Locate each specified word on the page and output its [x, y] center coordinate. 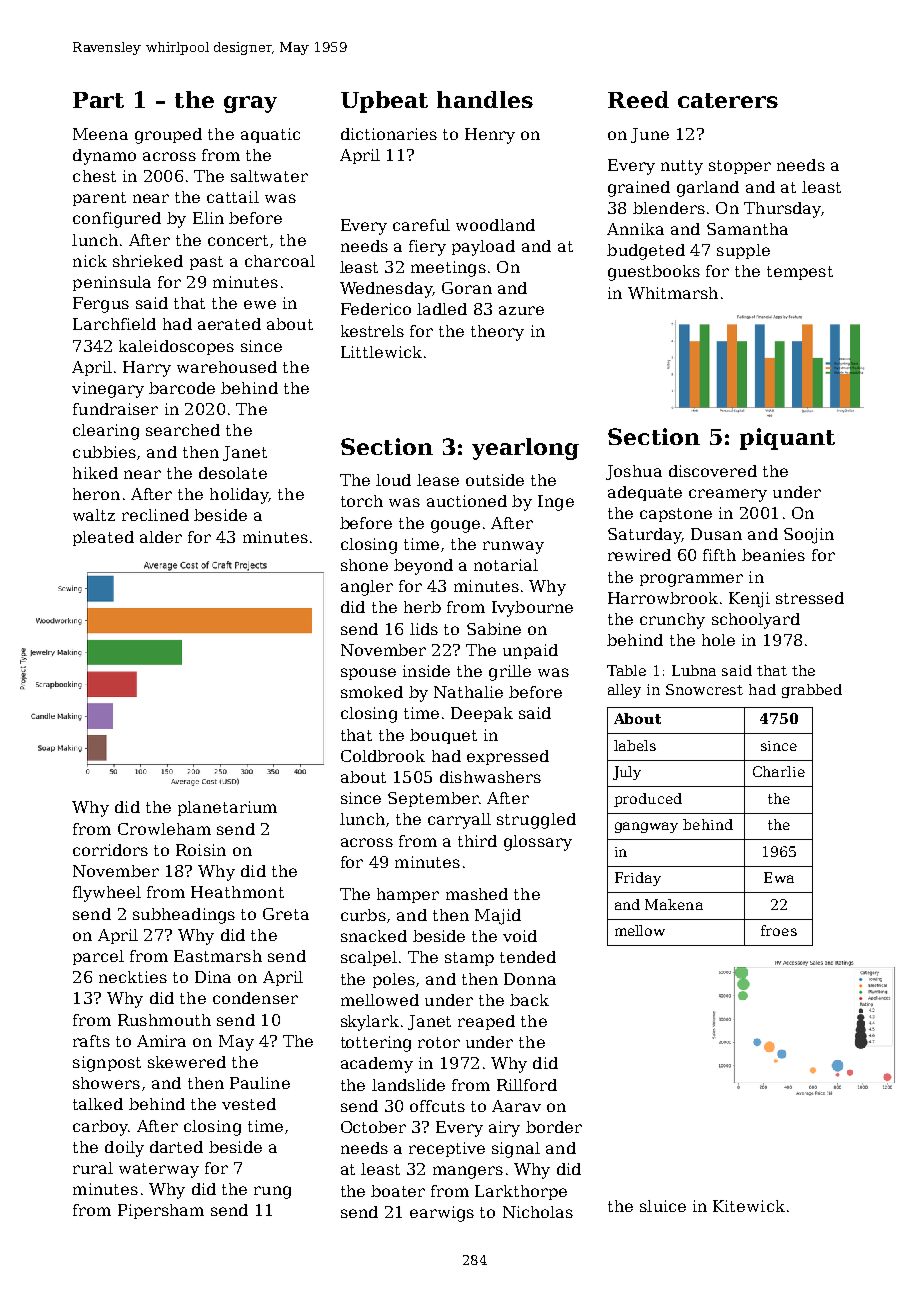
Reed [638, 99]
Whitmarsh [673, 293]
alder [161, 537]
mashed [477, 894]
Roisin [201, 850]
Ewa [779, 877]
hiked [95, 473]
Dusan [716, 534]
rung [272, 1192]
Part [98, 100]
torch [362, 501]
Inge [556, 503]
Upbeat [384, 102]
